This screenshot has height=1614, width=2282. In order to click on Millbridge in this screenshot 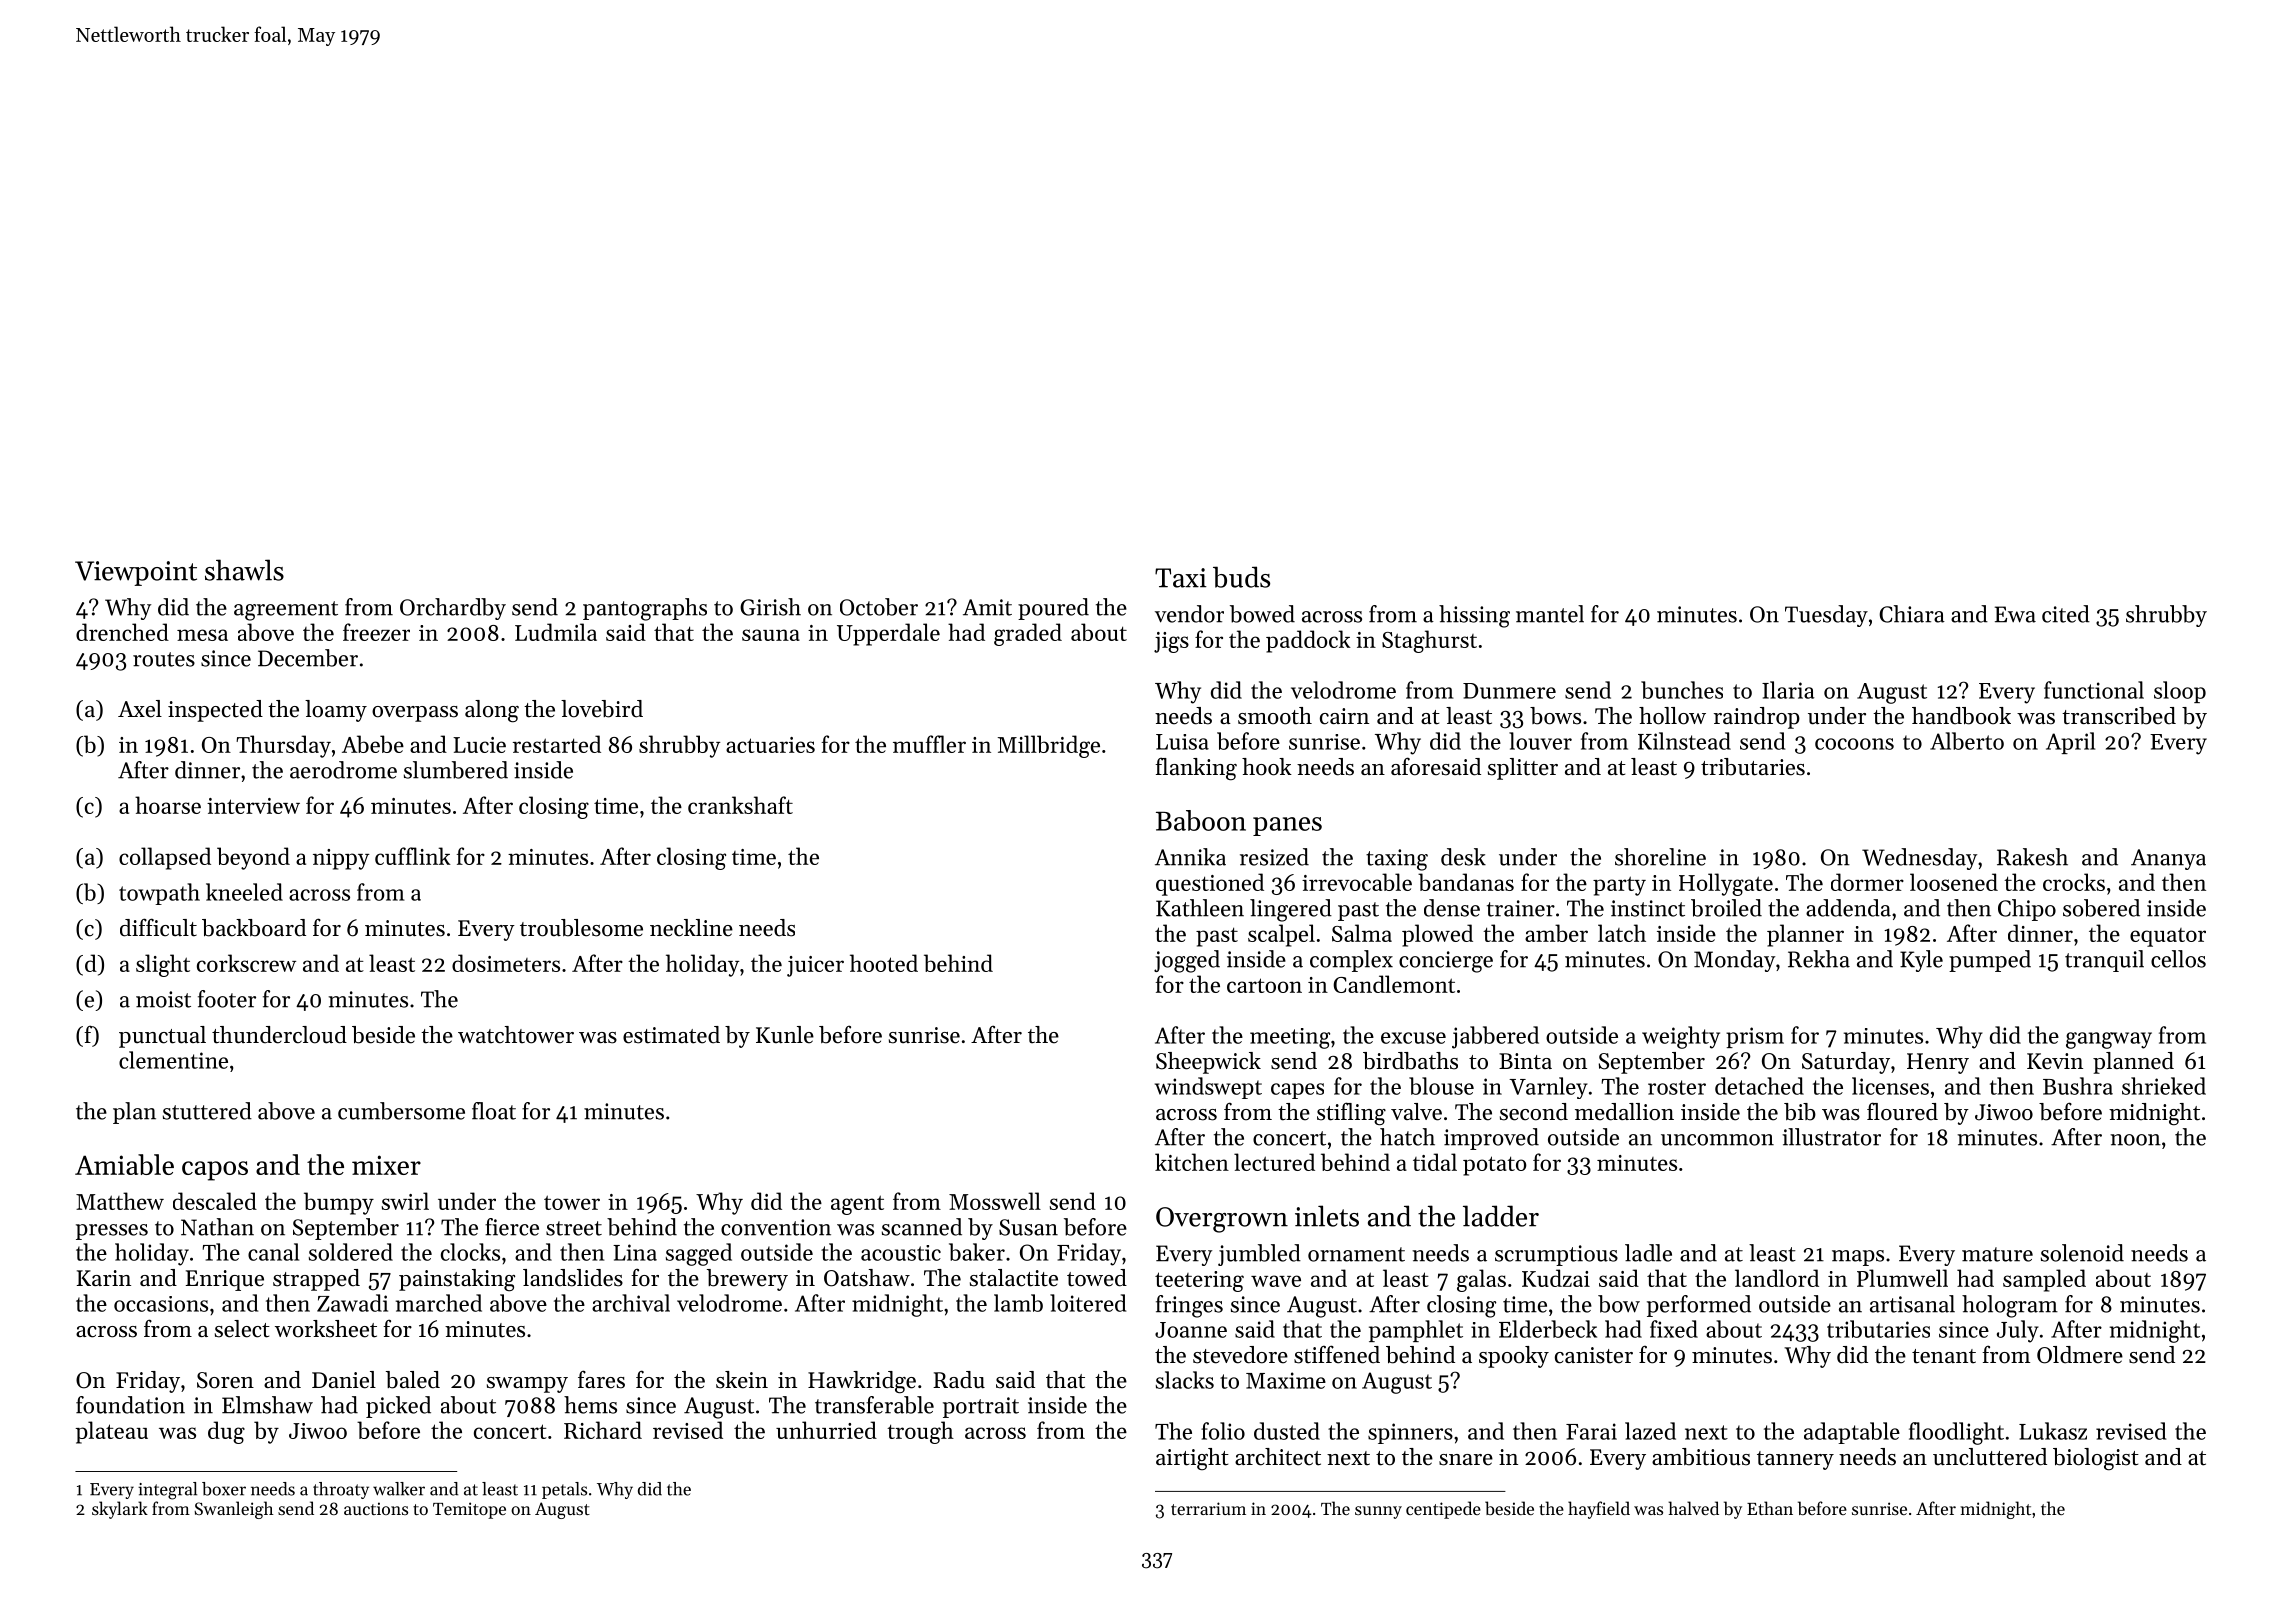, I will do `click(1049, 746)`.
